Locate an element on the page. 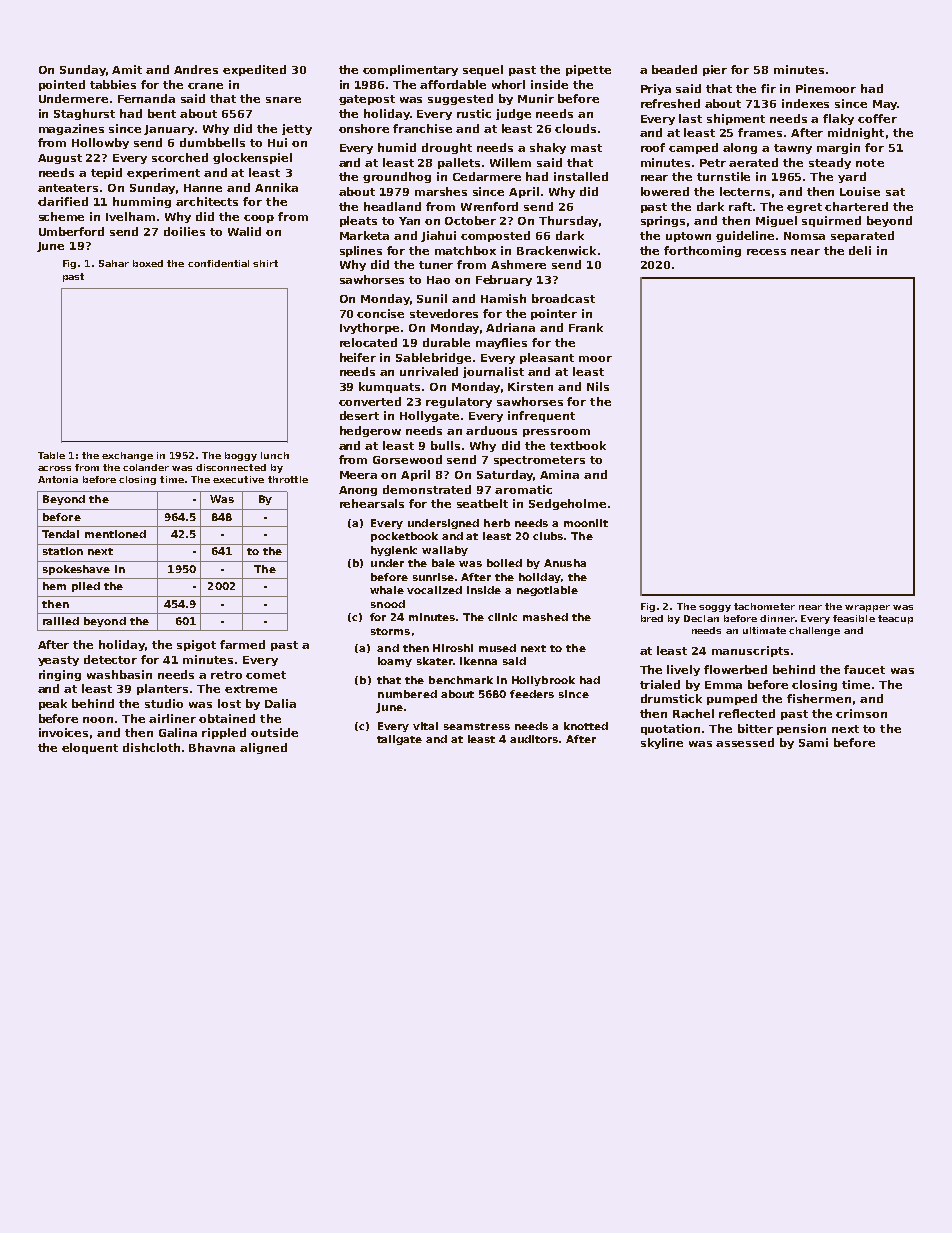 This page has width=952, height=1233. retro is located at coordinates (226, 675).
